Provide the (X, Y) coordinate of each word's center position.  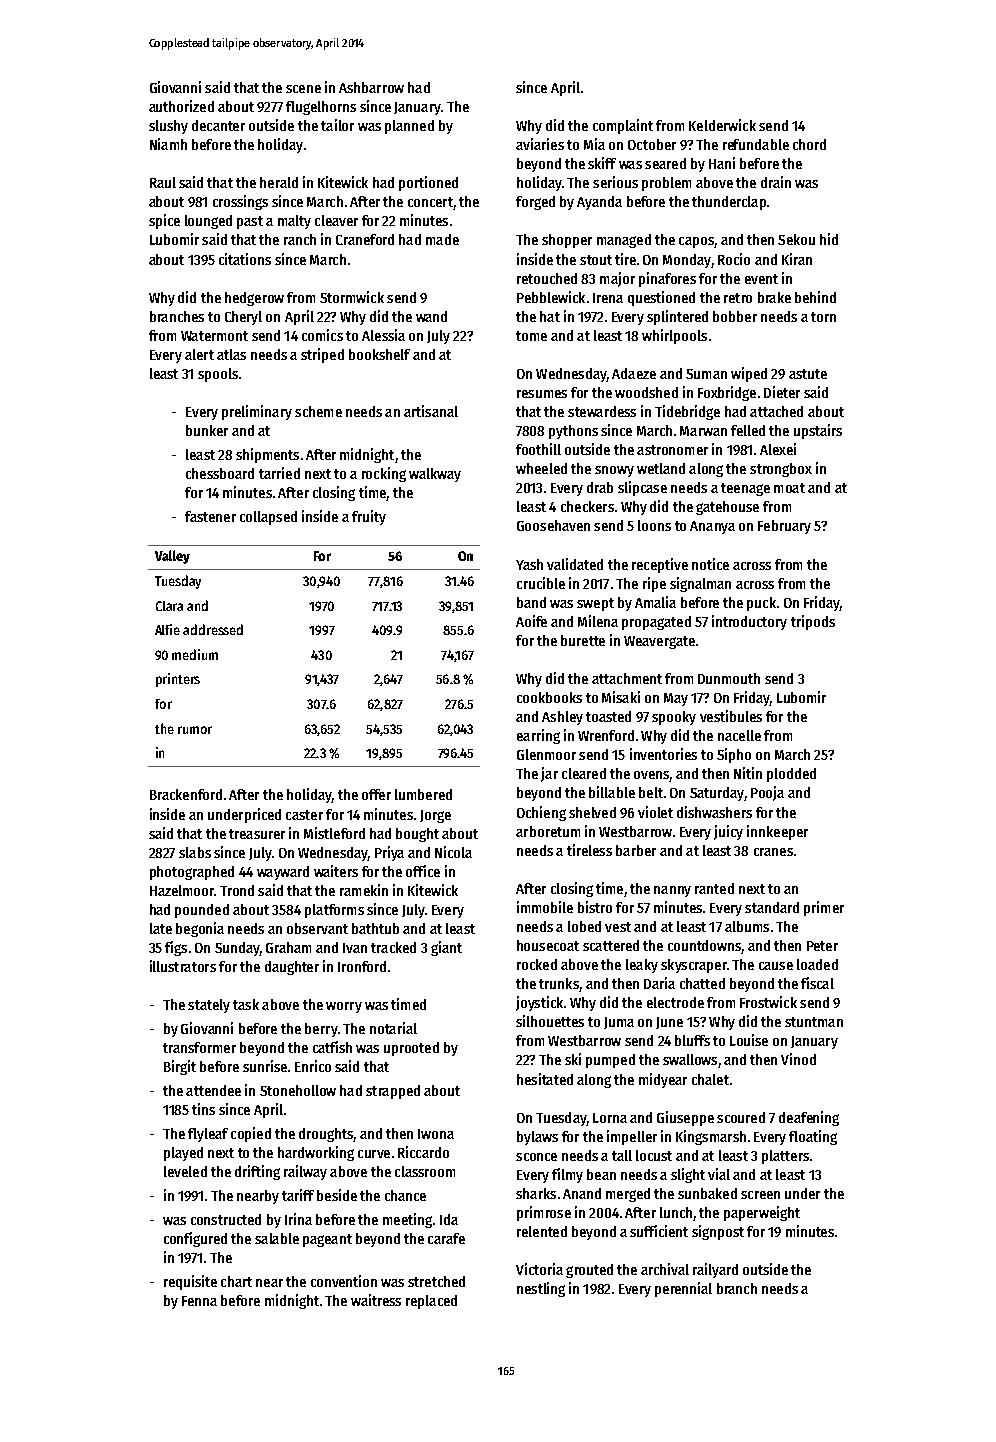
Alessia (383, 335)
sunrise (265, 1066)
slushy (168, 127)
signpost (718, 1232)
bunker (207, 430)
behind (815, 297)
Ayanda (599, 203)
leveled (185, 1171)
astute (808, 374)
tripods (813, 622)
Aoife (531, 621)
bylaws (537, 1138)
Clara (169, 606)
